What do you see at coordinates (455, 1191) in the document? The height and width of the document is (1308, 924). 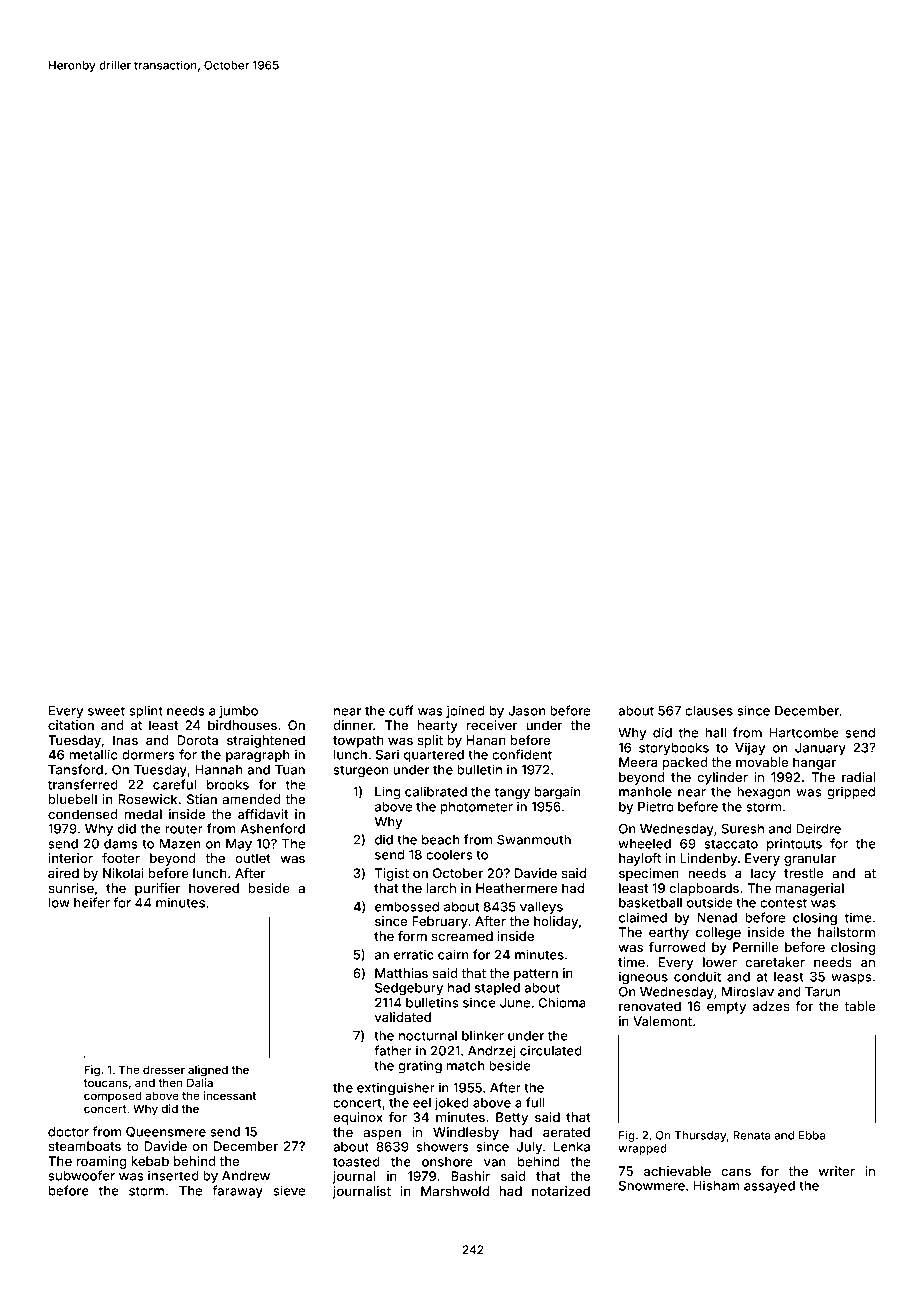 I see `Marshwold` at bounding box center [455, 1191].
